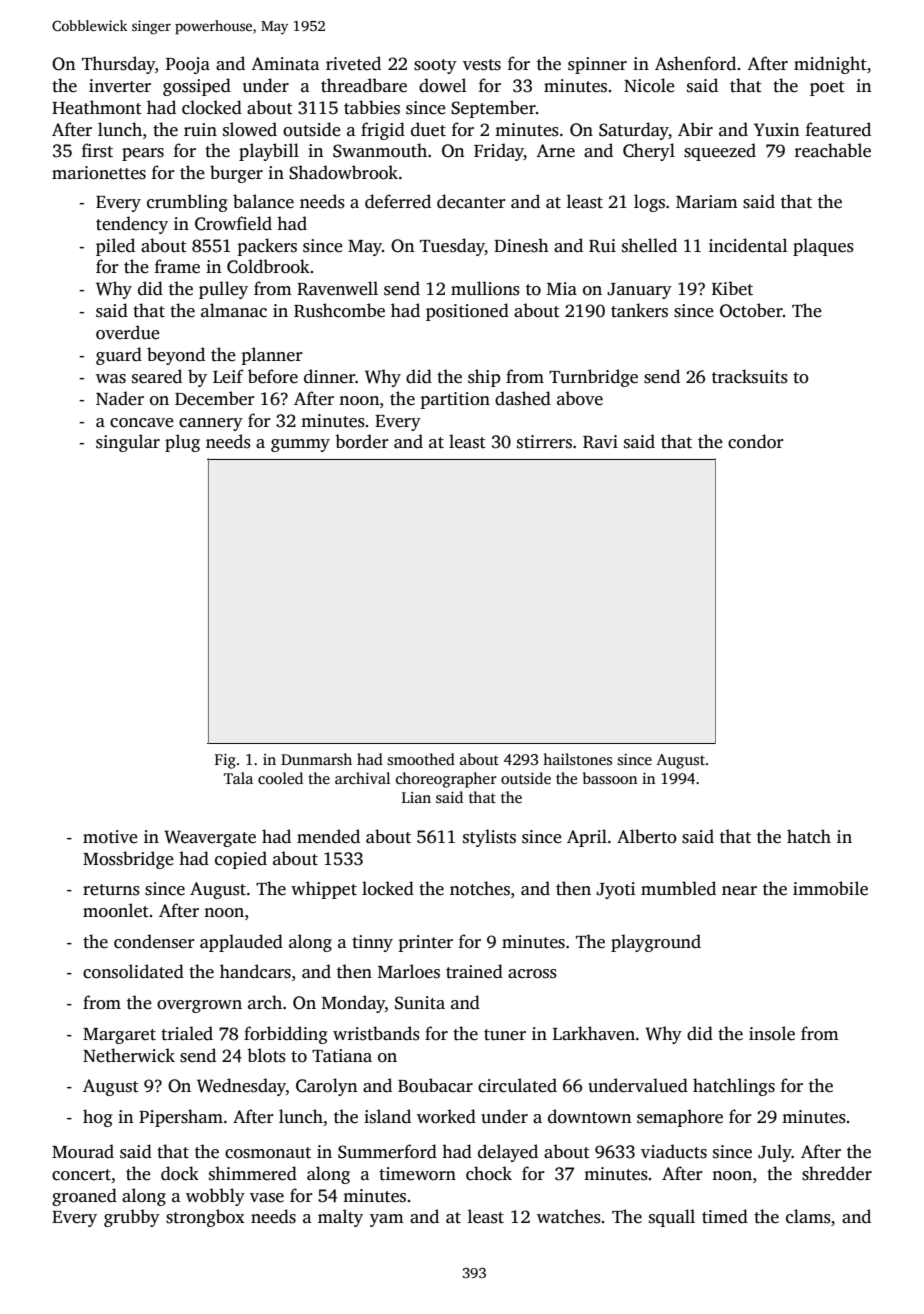 This document has width=924, height=1314. I want to click on grubby, so click(132, 1218).
